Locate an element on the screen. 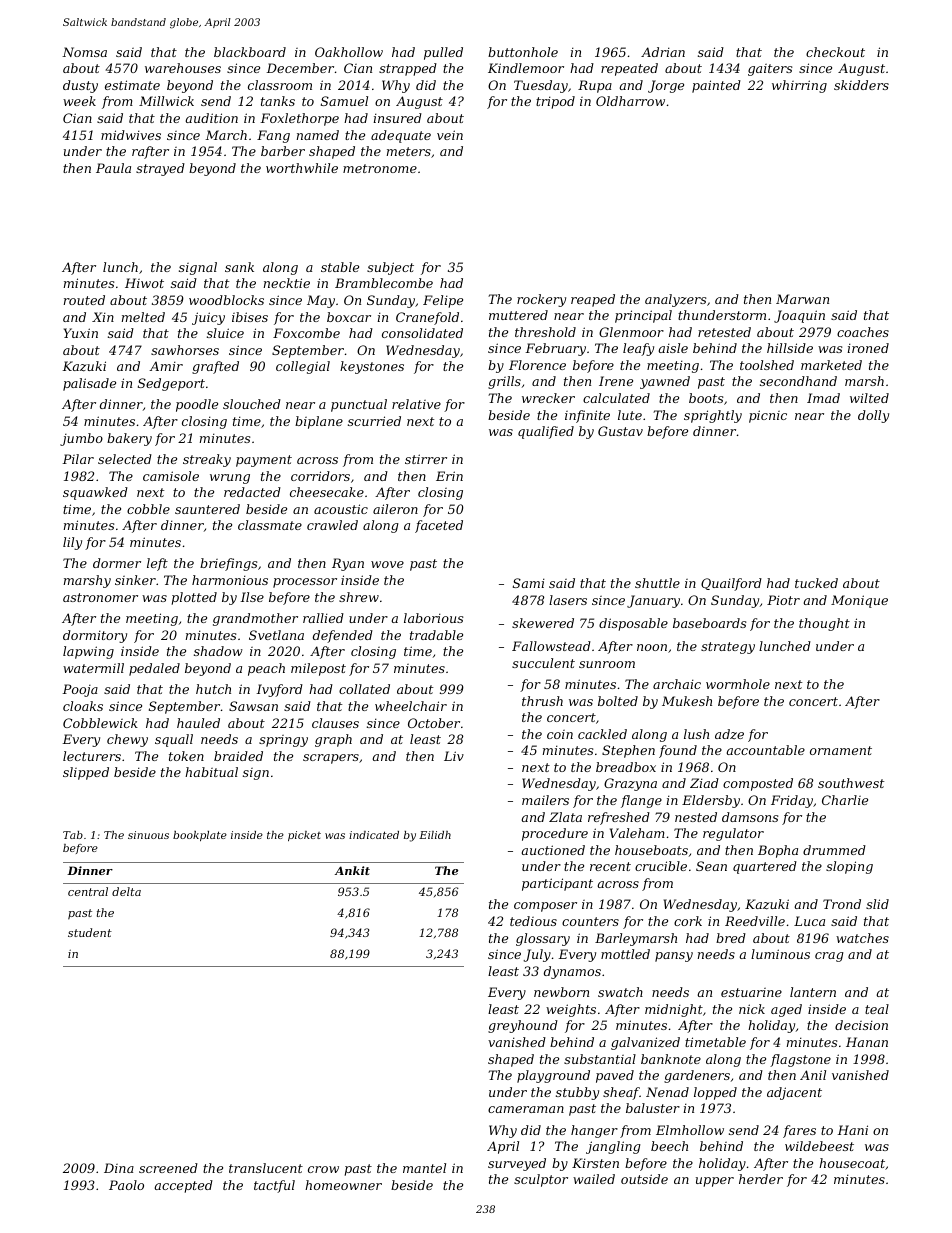  Sami is located at coordinates (529, 583).
